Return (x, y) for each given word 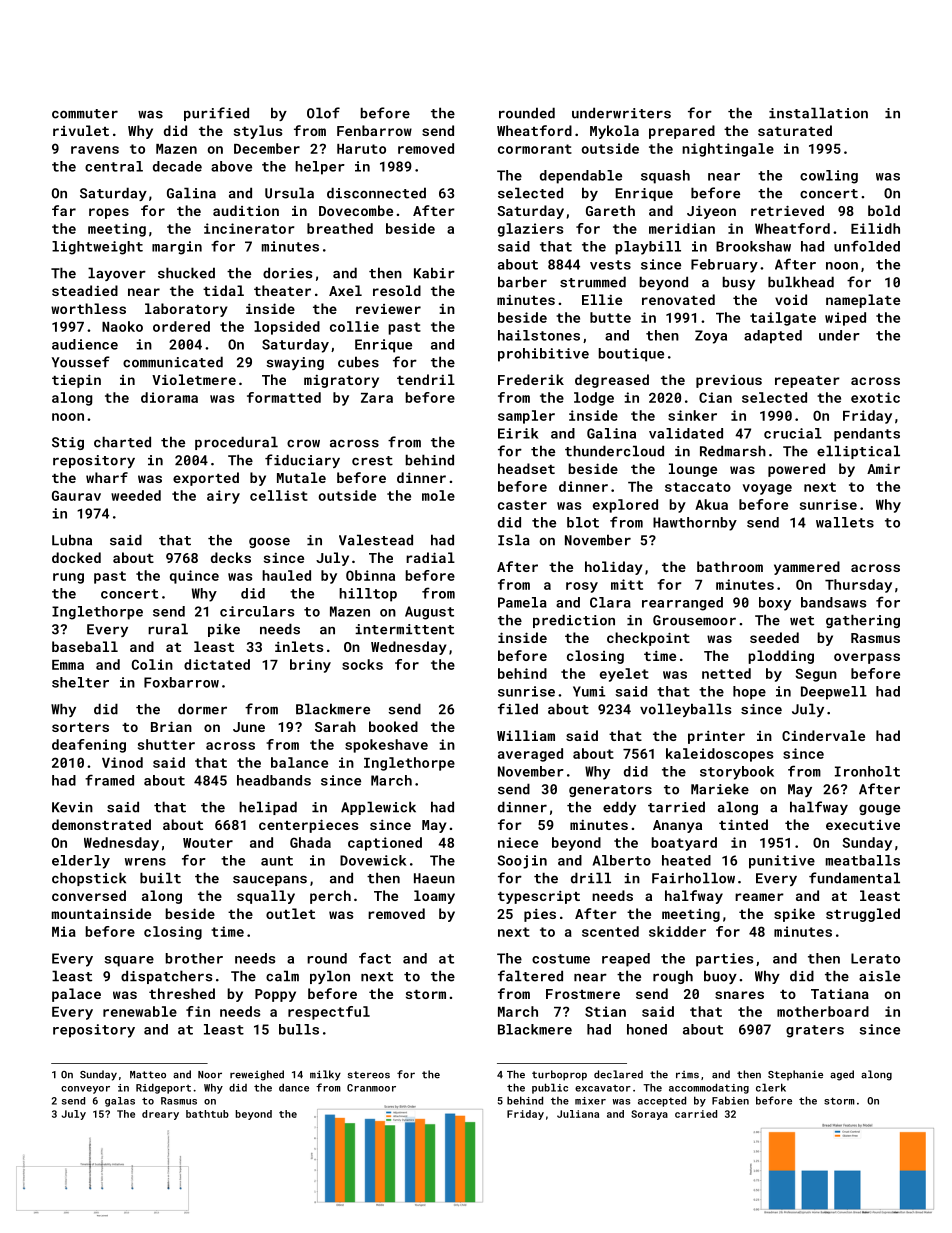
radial (430, 557)
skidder (677, 931)
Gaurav (76, 495)
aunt (277, 861)
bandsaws (834, 602)
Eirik (518, 433)
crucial (793, 433)
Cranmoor (371, 1088)
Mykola (614, 132)
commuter (85, 114)
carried (696, 1114)
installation (818, 113)
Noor (210, 1075)
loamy (434, 897)
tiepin (76, 381)
